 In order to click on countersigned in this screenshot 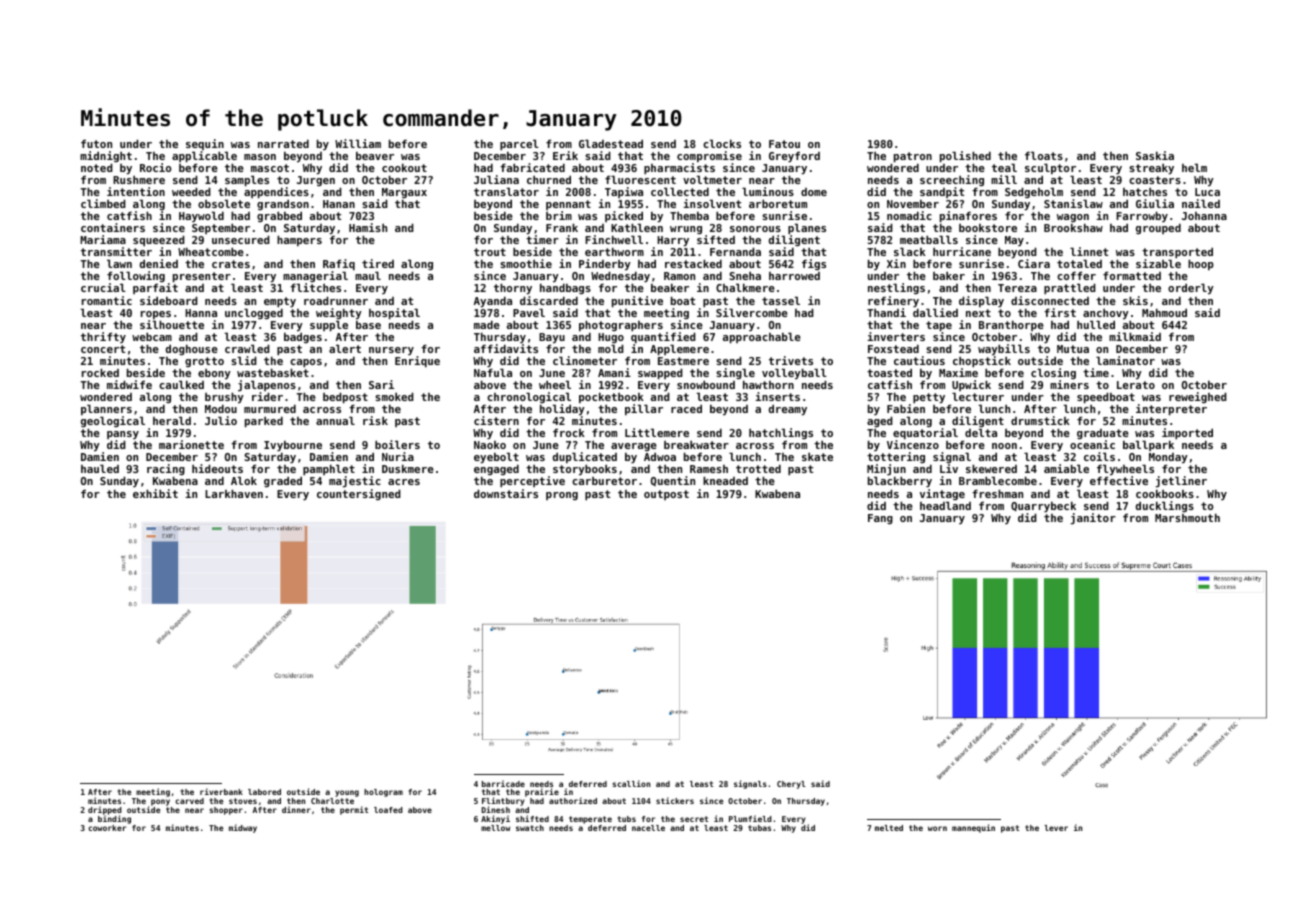, I will do `click(359, 494)`.
